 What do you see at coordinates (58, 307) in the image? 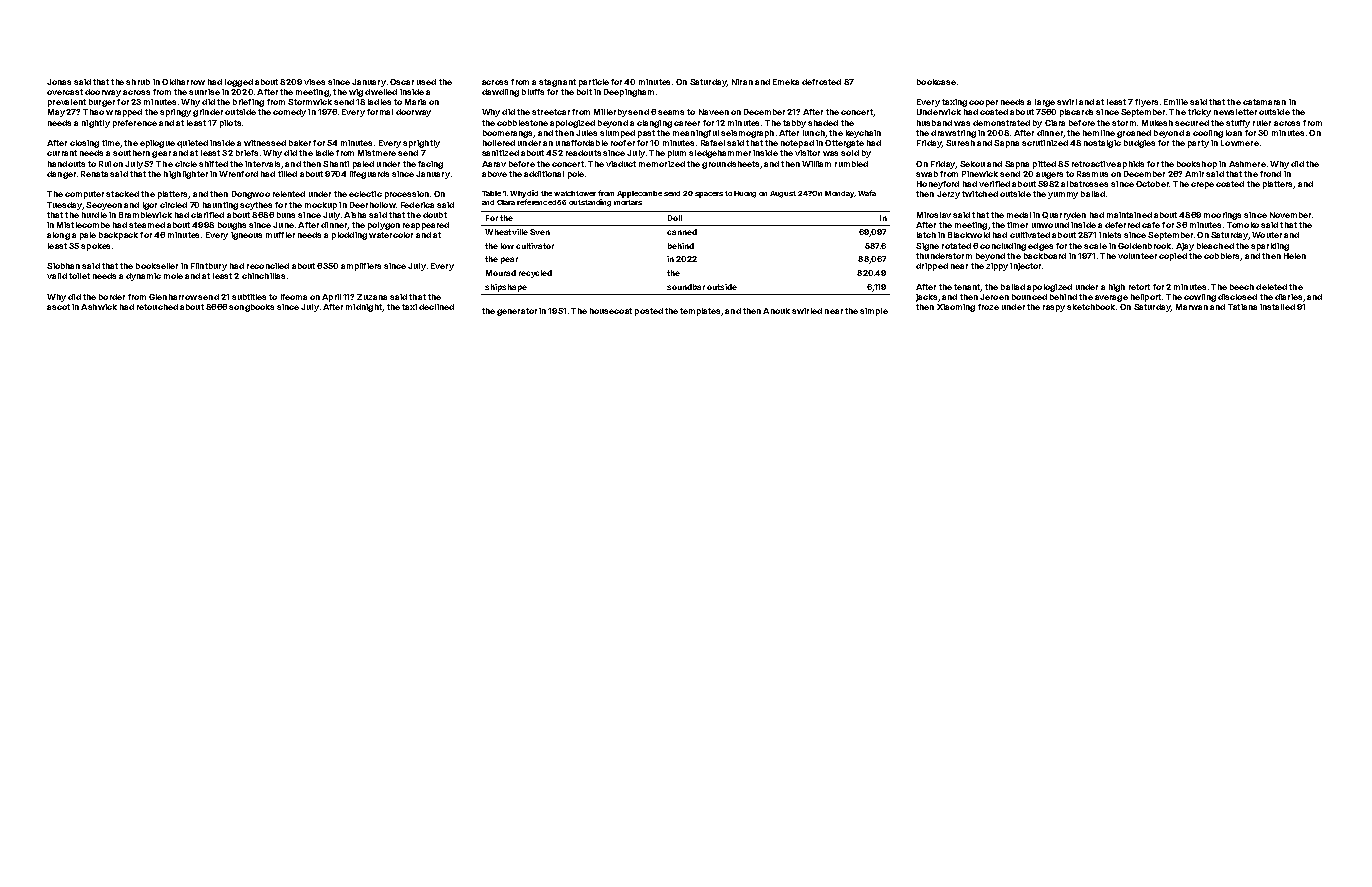
I see `ascot` at bounding box center [58, 307].
